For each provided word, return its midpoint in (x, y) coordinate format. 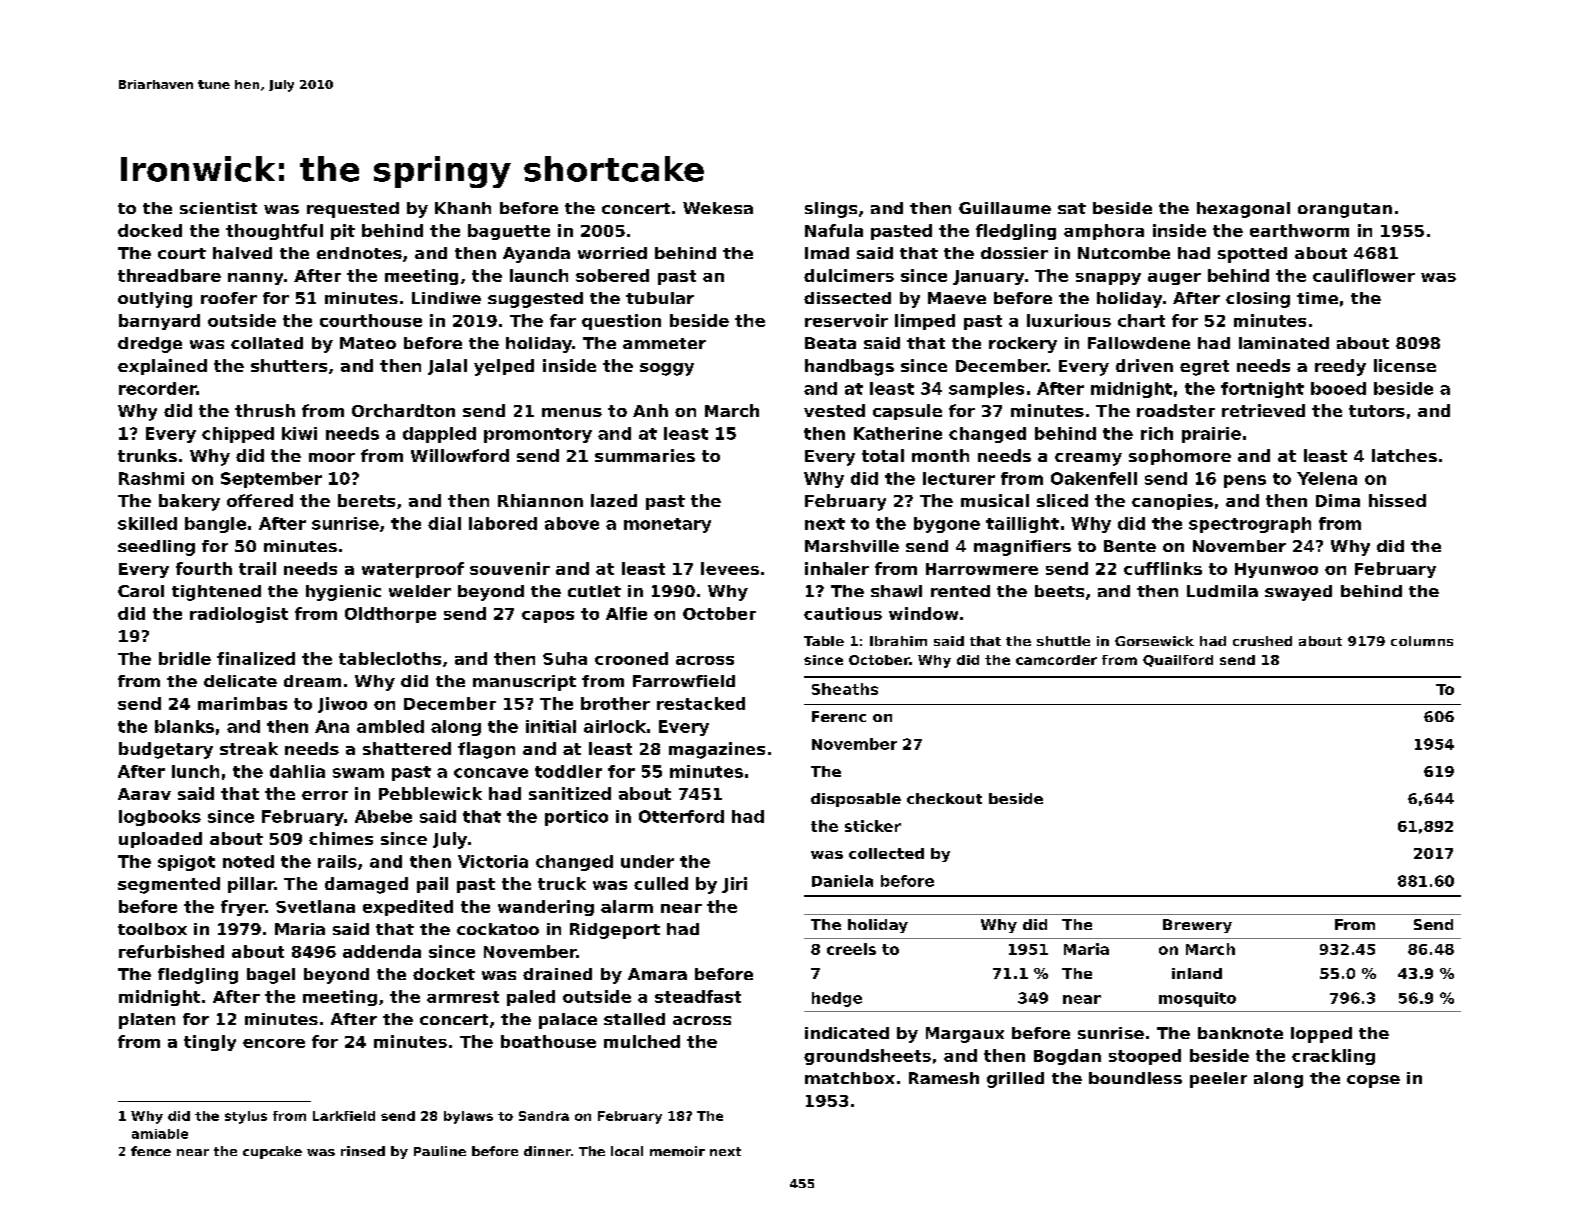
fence (151, 1151)
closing (1258, 300)
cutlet (594, 591)
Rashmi (151, 478)
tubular (660, 298)
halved (242, 253)
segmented (169, 885)
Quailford (1178, 661)
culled (661, 883)
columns (1422, 641)
